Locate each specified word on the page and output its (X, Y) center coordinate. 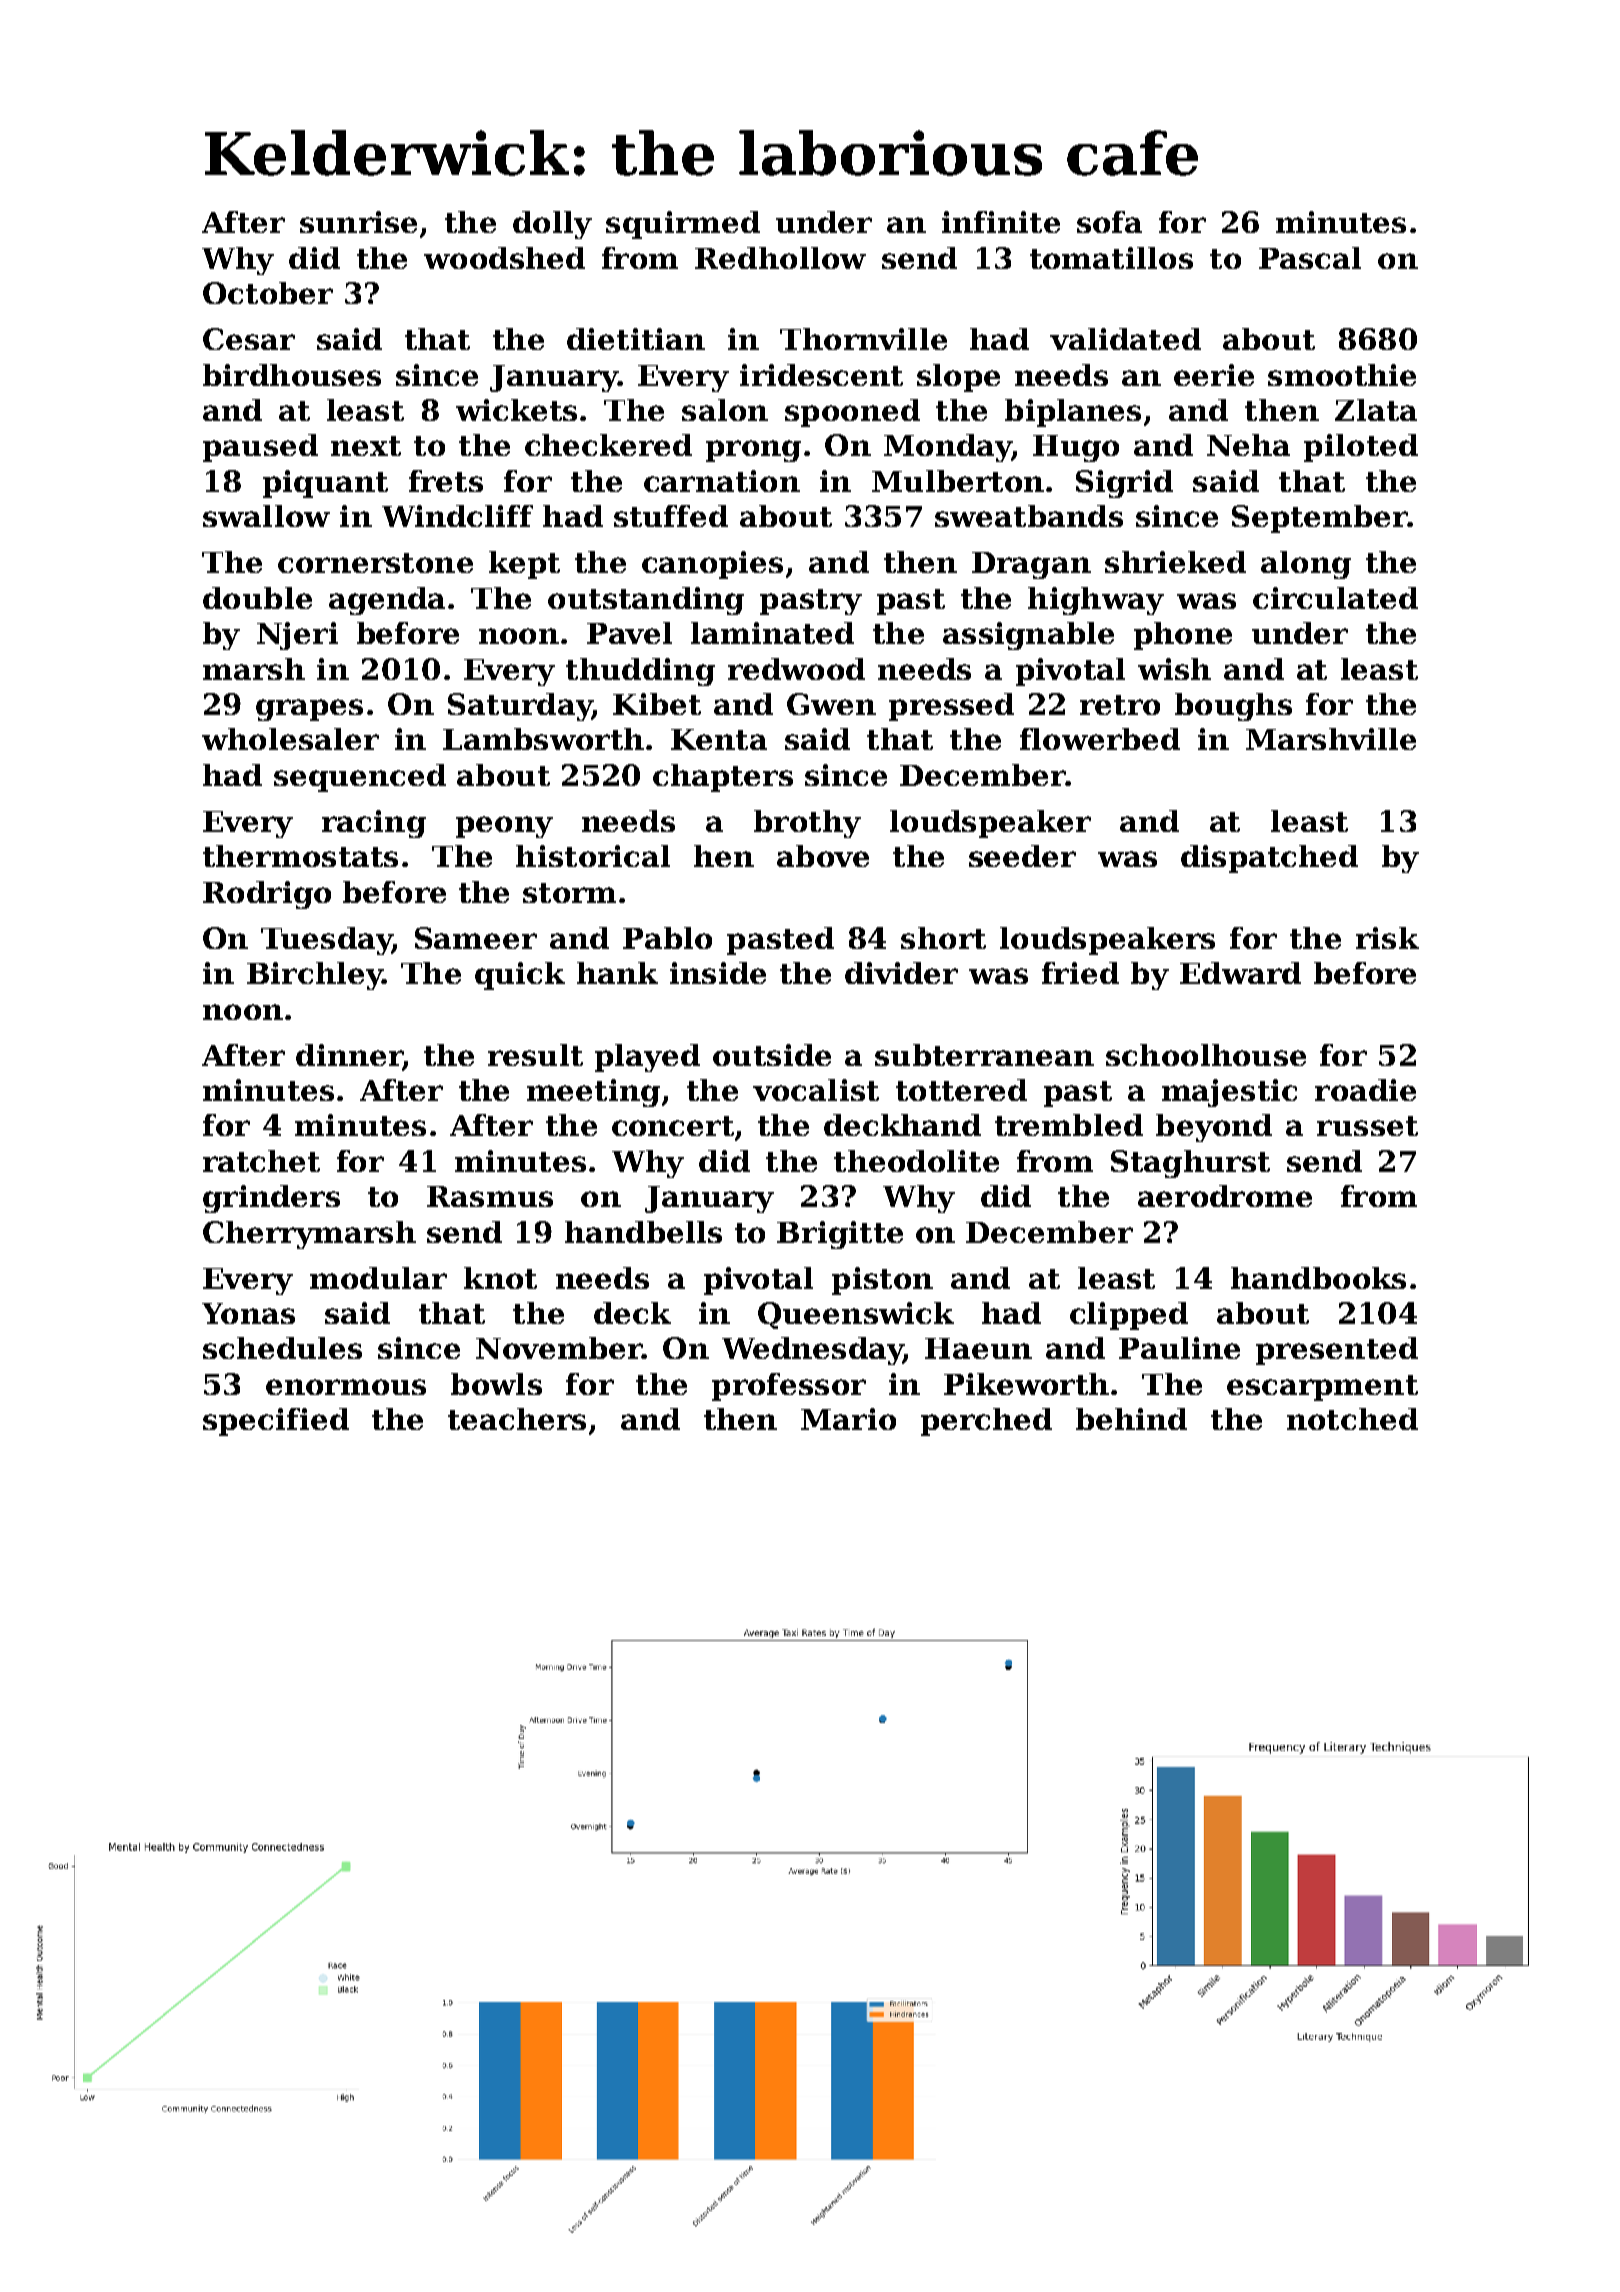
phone (1183, 636)
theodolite (916, 1161)
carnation (722, 481)
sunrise (358, 222)
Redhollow (780, 258)
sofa (1109, 222)
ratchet (261, 1161)
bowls (496, 1384)
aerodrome (1225, 1196)
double (257, 598)
